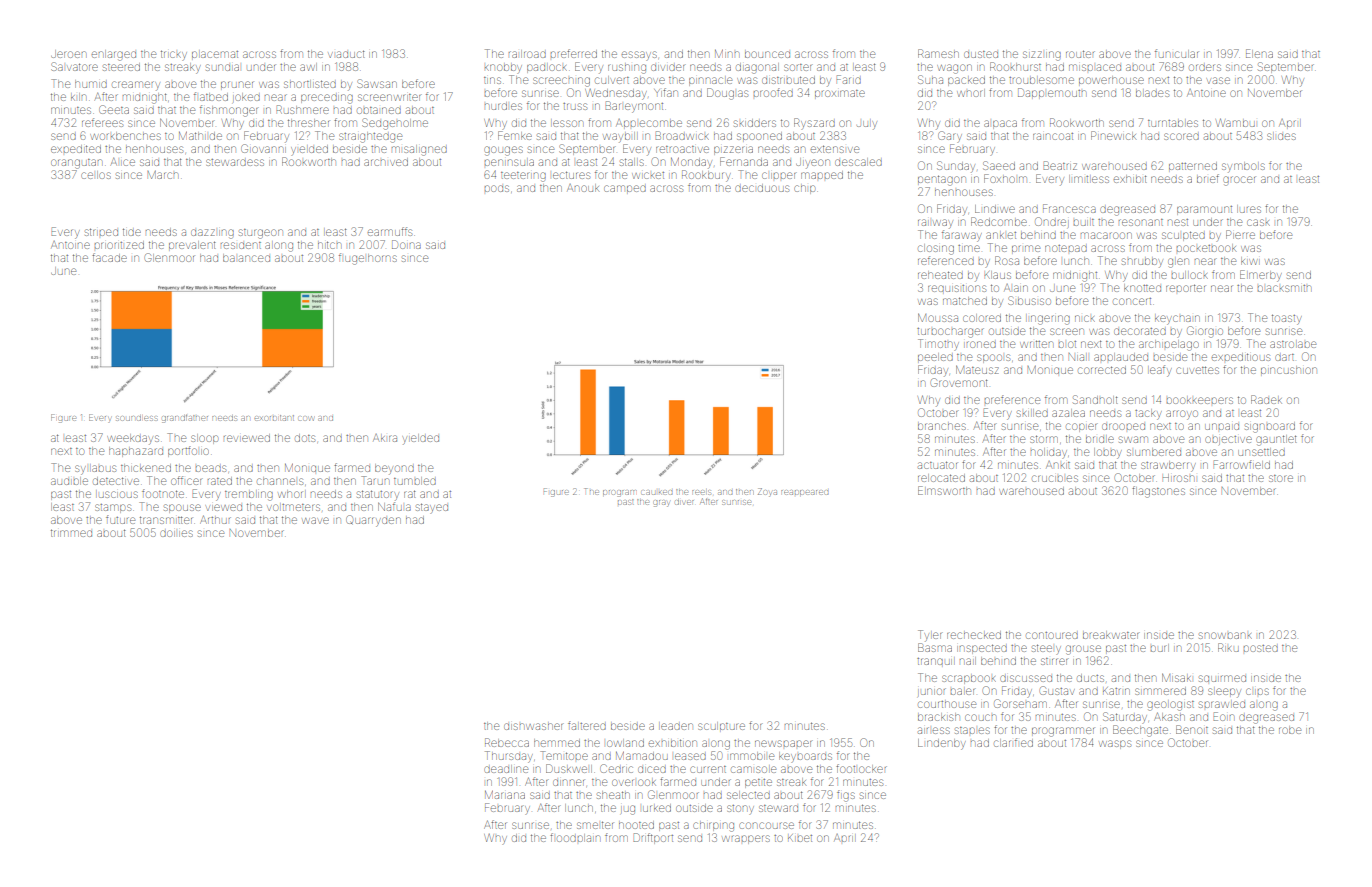  I want to click on branches, so click(942, 426).
